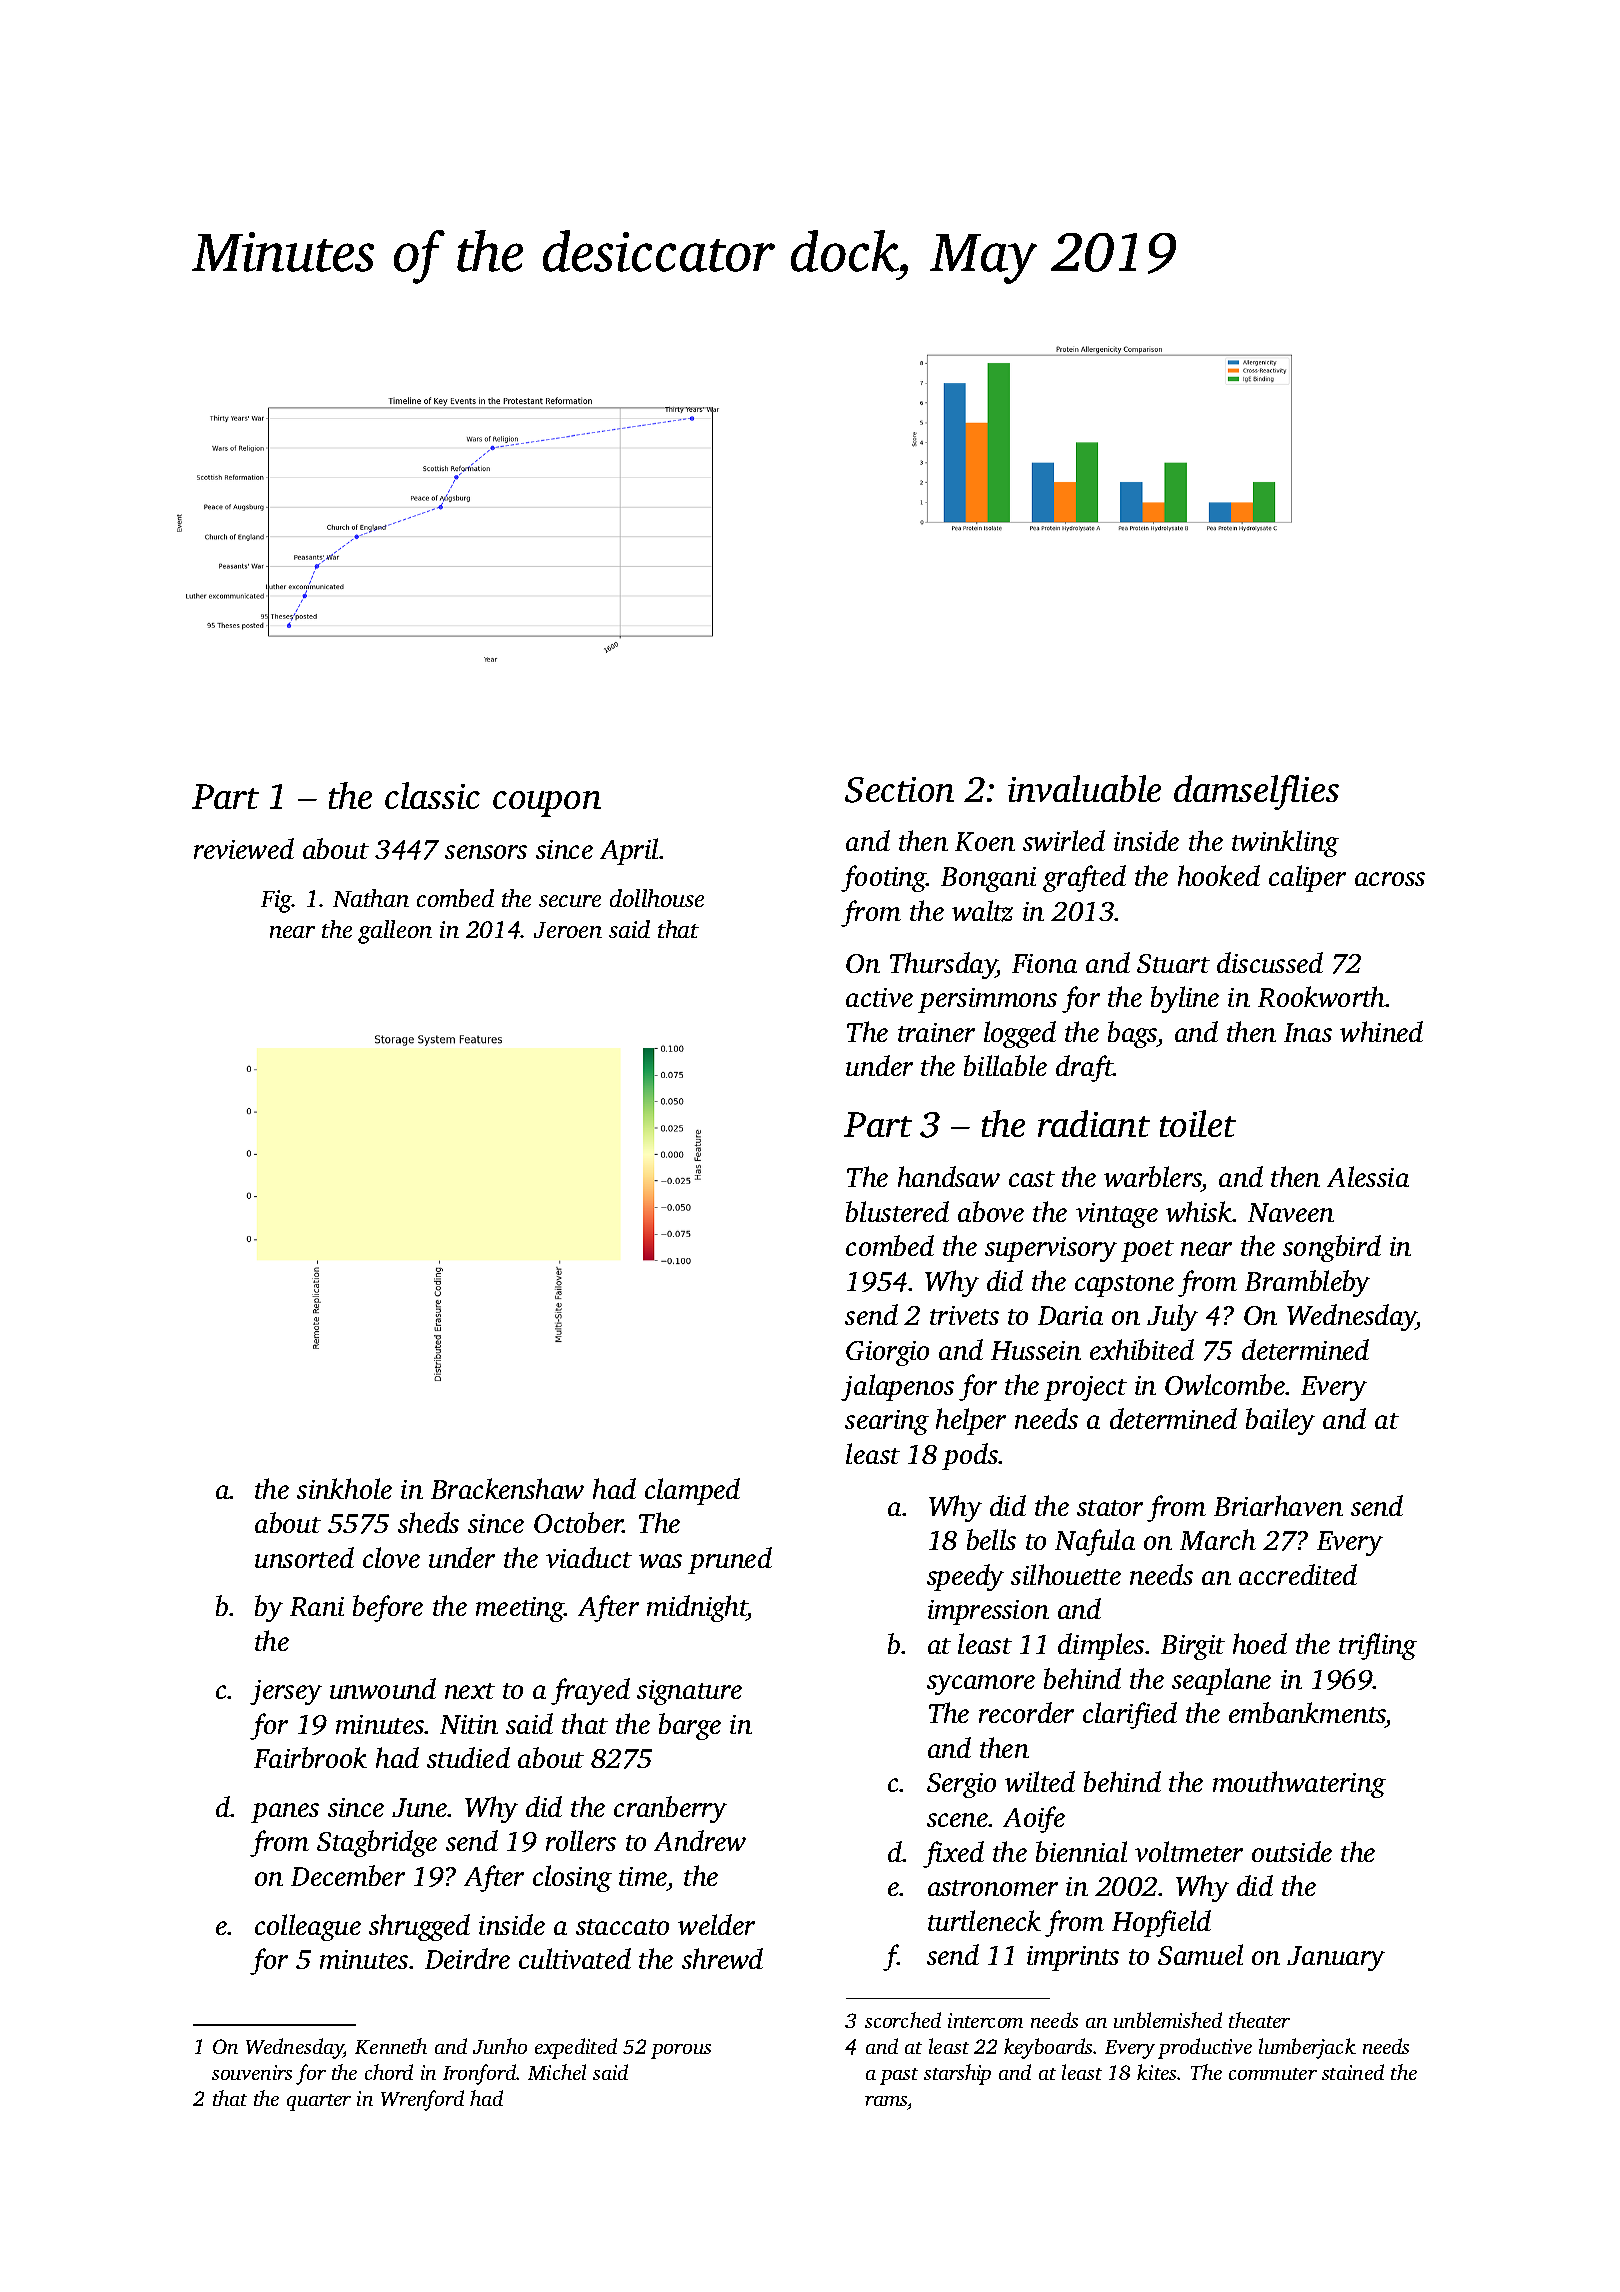 Image resolution: width=1620 pixels, height=2292 pixels. I want to click on Section, so click(899, 790).
